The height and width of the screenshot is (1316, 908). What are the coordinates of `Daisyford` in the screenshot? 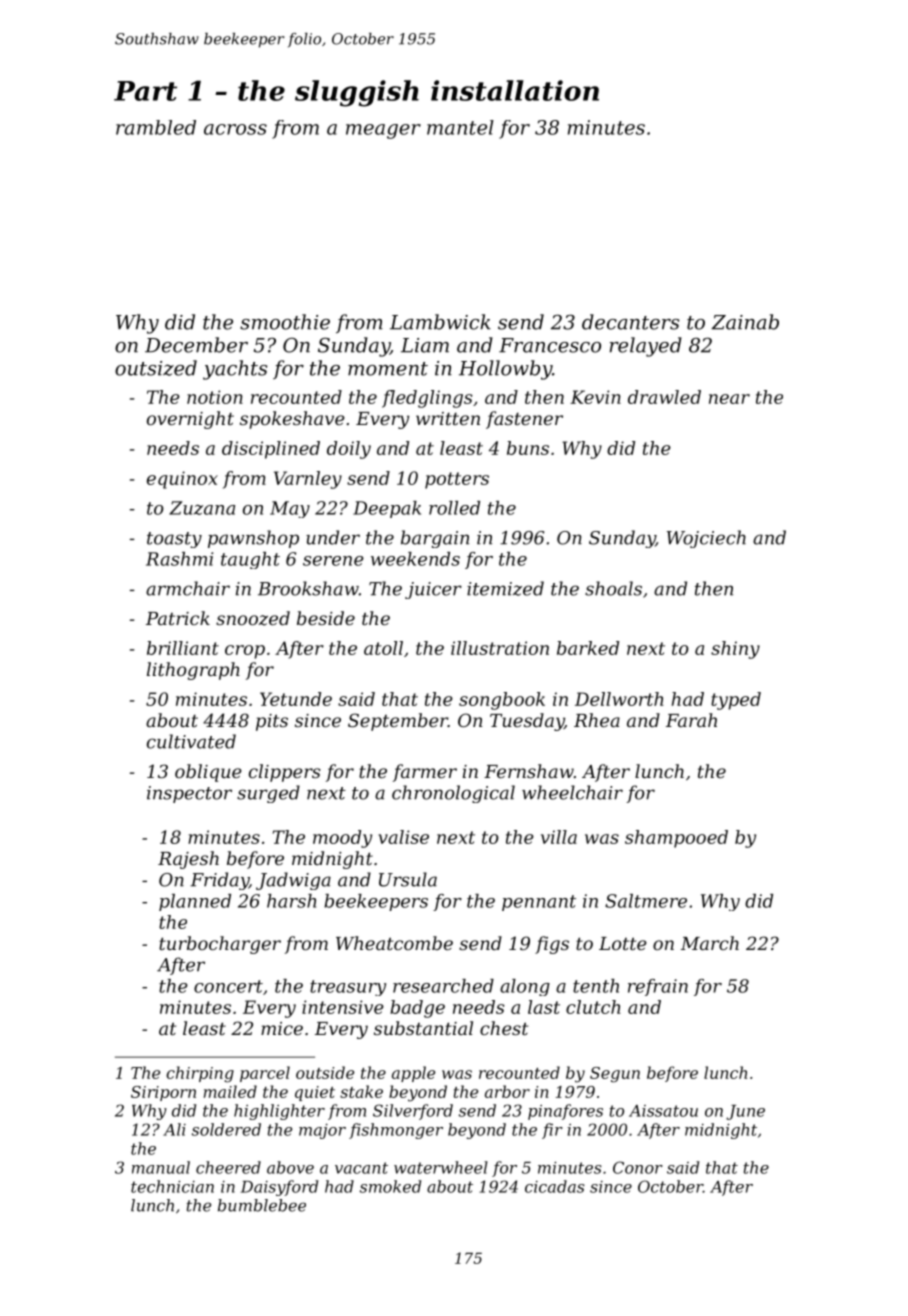 It's located at (279, 1188).
